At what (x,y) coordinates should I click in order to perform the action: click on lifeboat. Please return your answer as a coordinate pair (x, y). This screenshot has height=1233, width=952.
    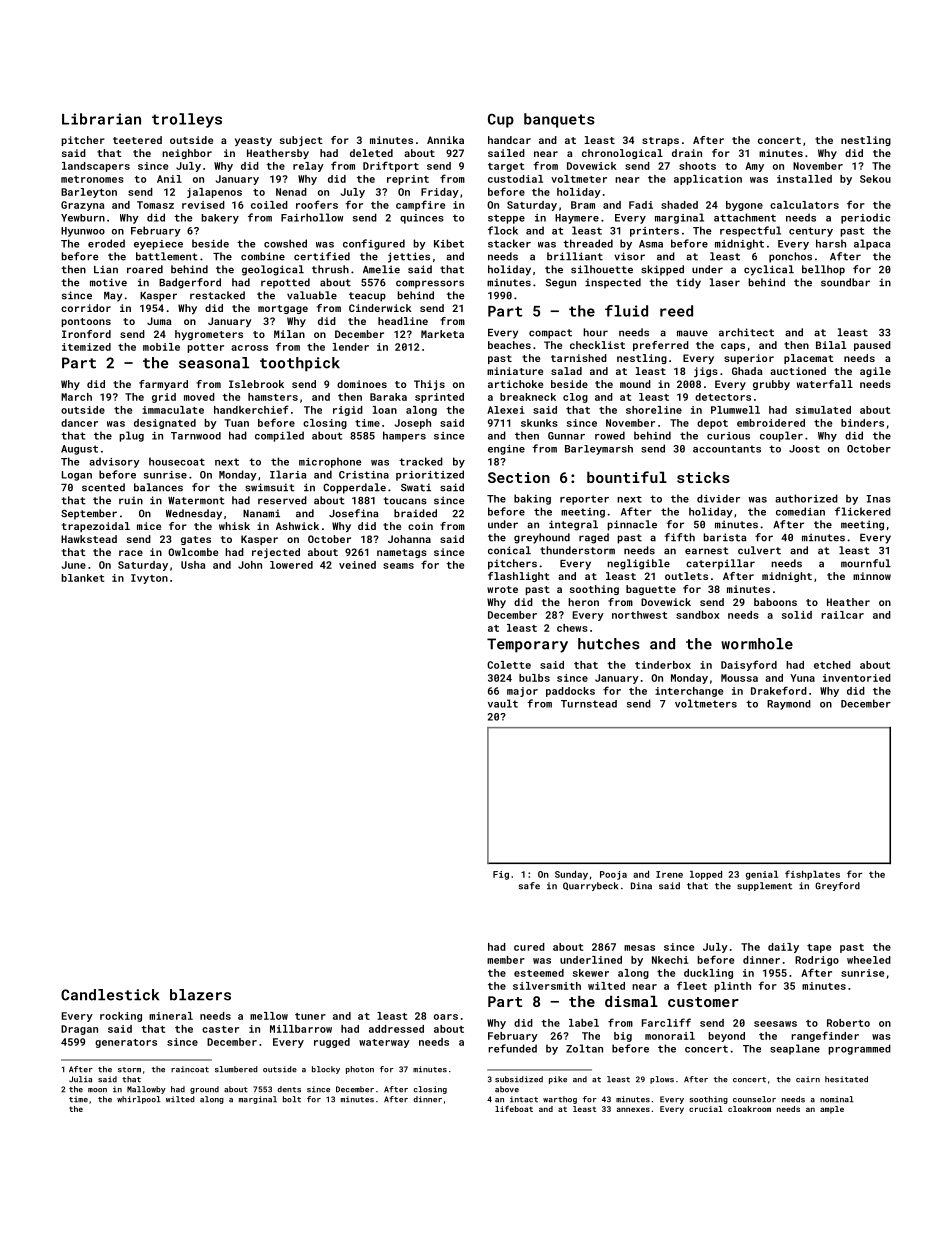
    Looking at the image, I should click on (514, 1109).
